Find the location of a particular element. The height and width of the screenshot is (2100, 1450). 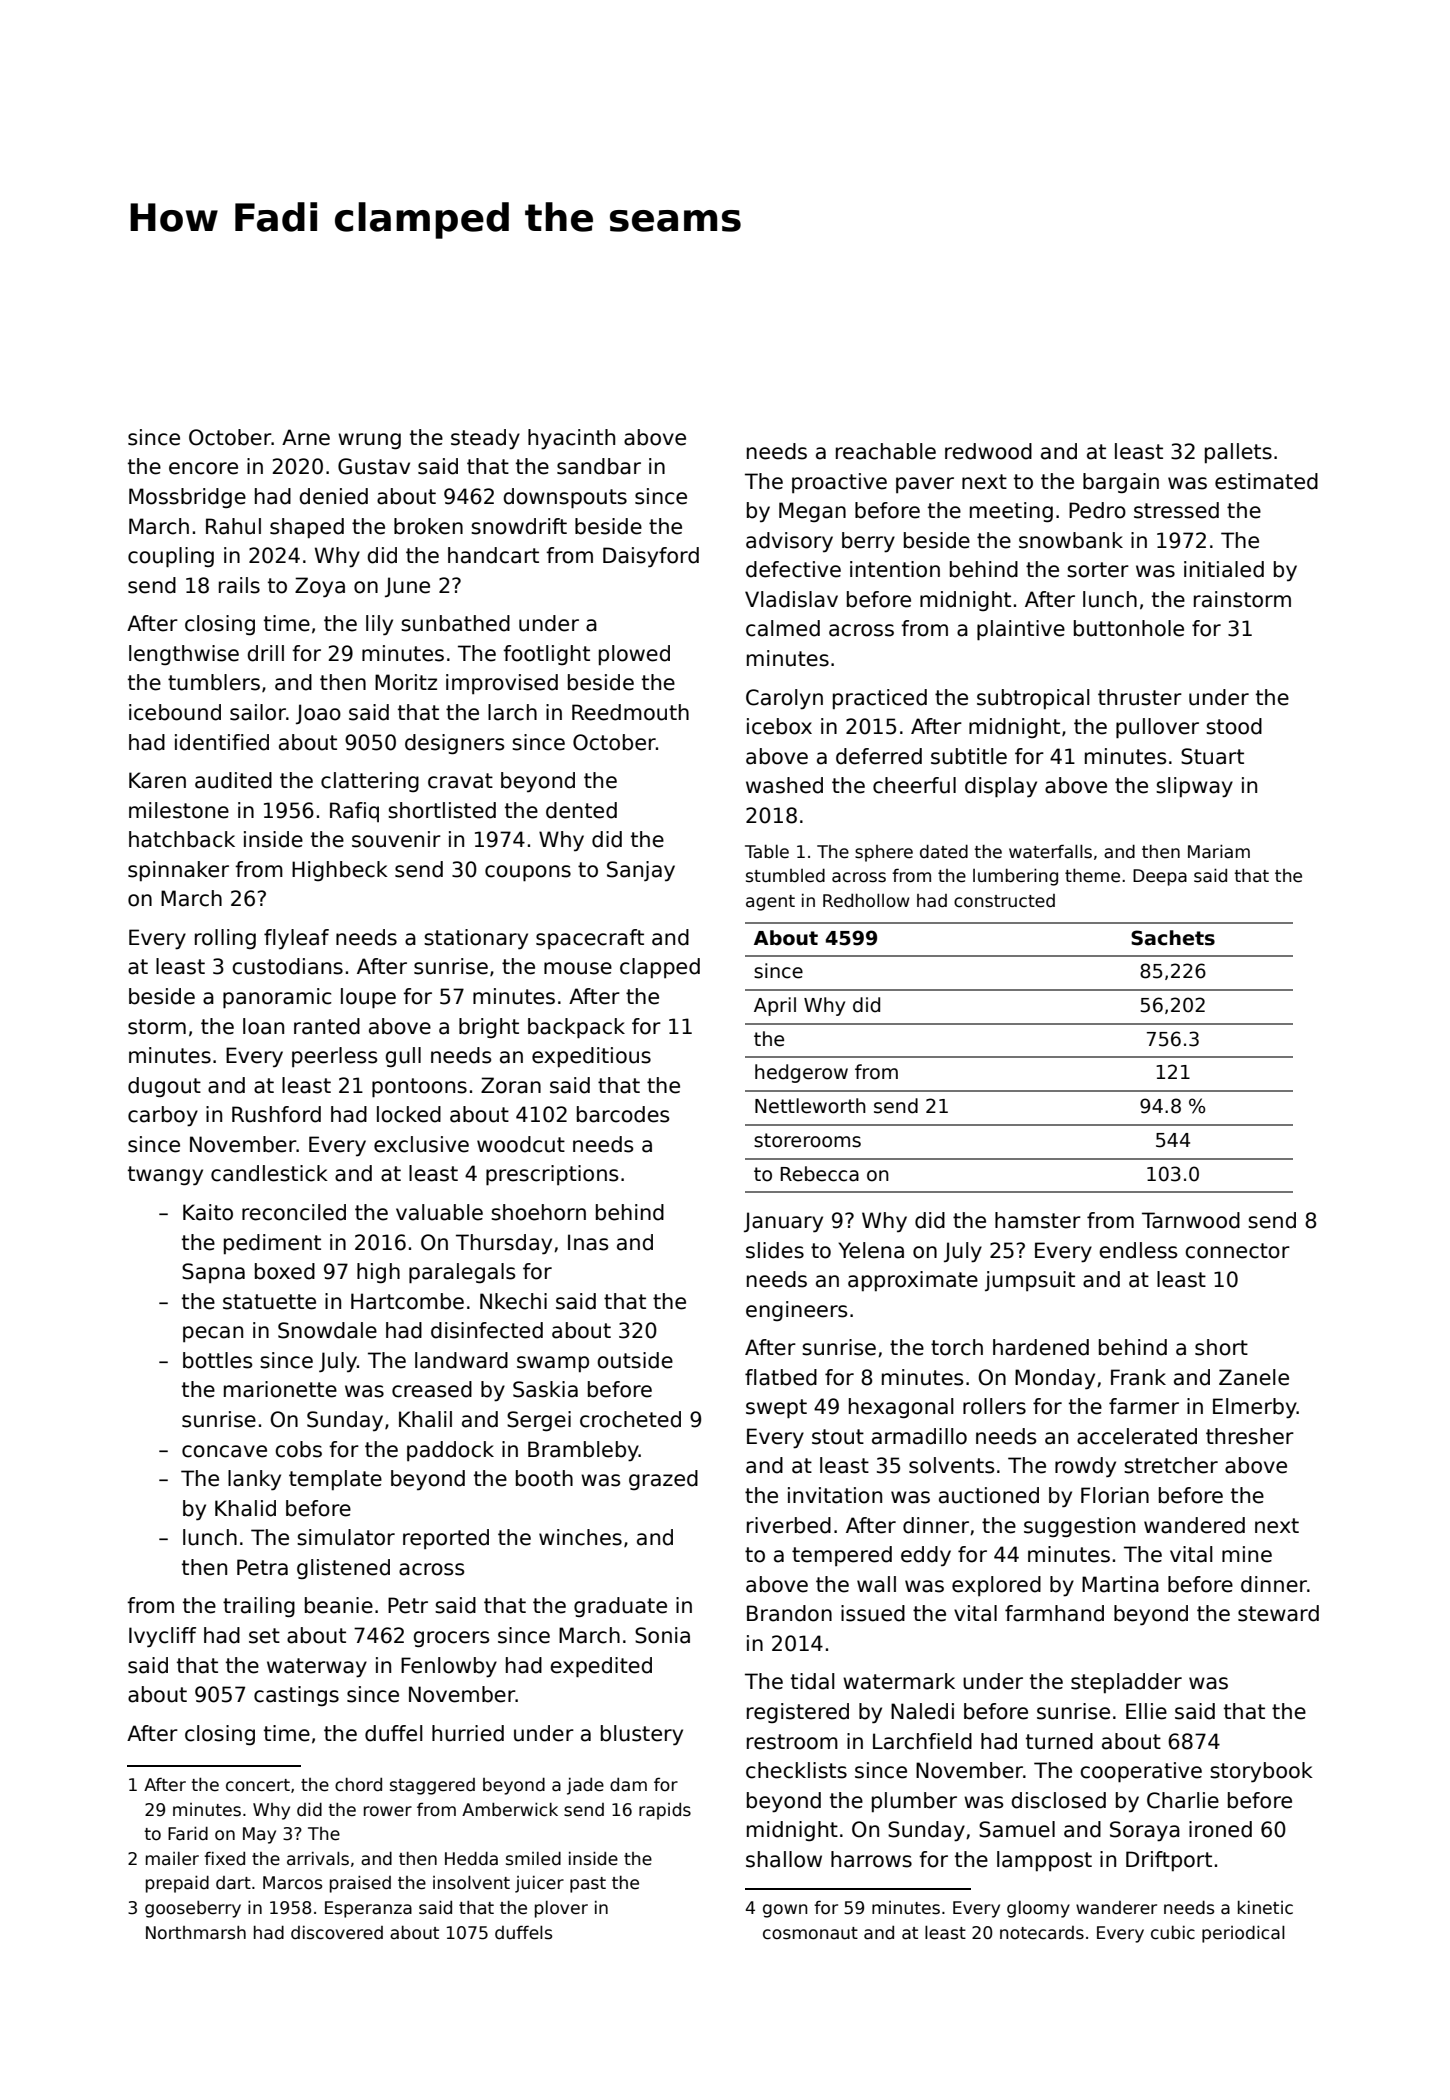

rowdy is located at coordinates (1085, 1467).
